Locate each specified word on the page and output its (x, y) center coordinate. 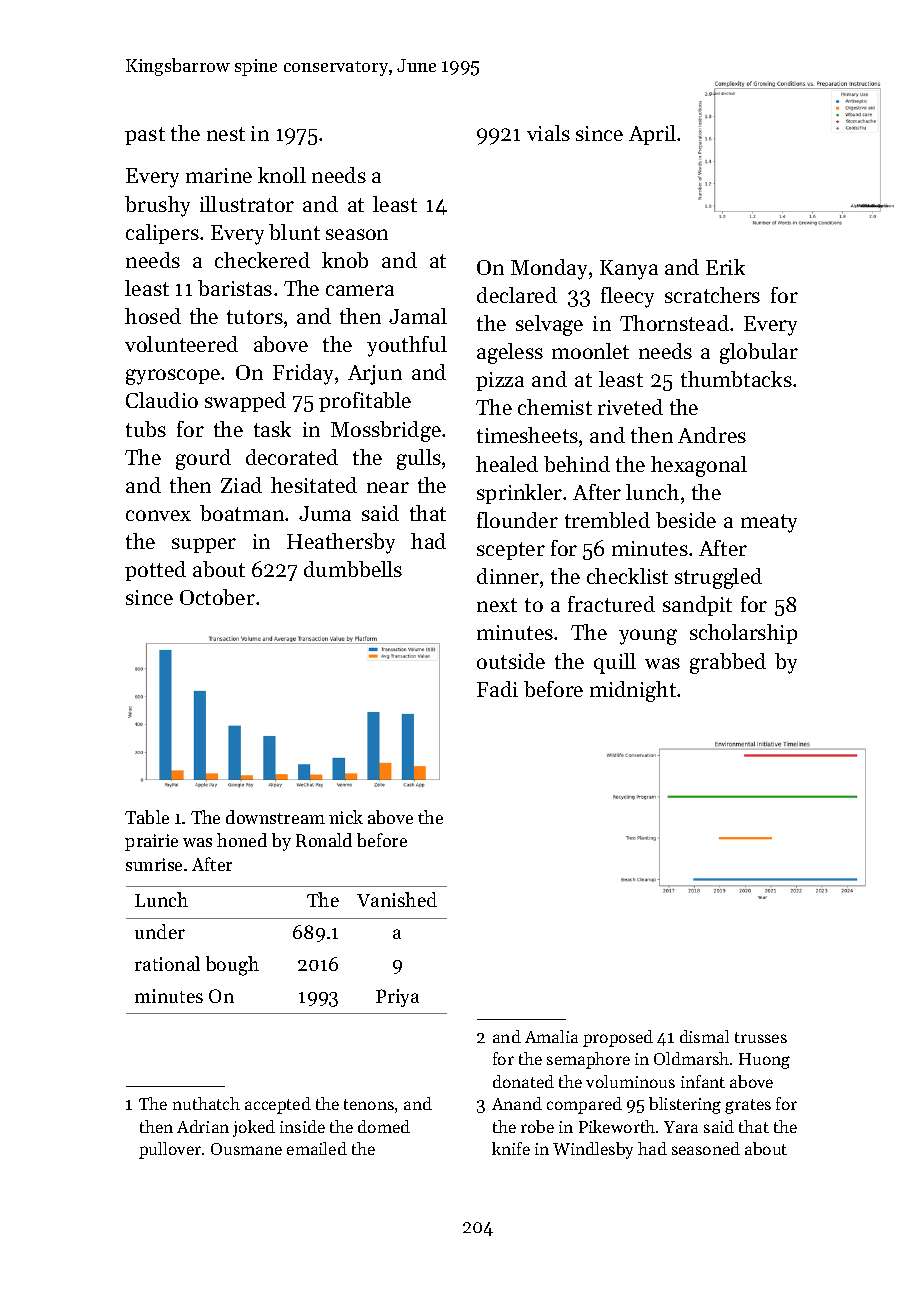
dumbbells (353, 569)
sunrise (154, 864)
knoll (282, 175)
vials (548, 133)
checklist (627, 576)
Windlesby (593, 1150)
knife (511, 1148)
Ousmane (246, 1149)
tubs (146, 429)
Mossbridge (386, 431)
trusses (761, 1037)
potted (155, 571)
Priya (397, 998)
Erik (725, 267)
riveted (630, 407)
